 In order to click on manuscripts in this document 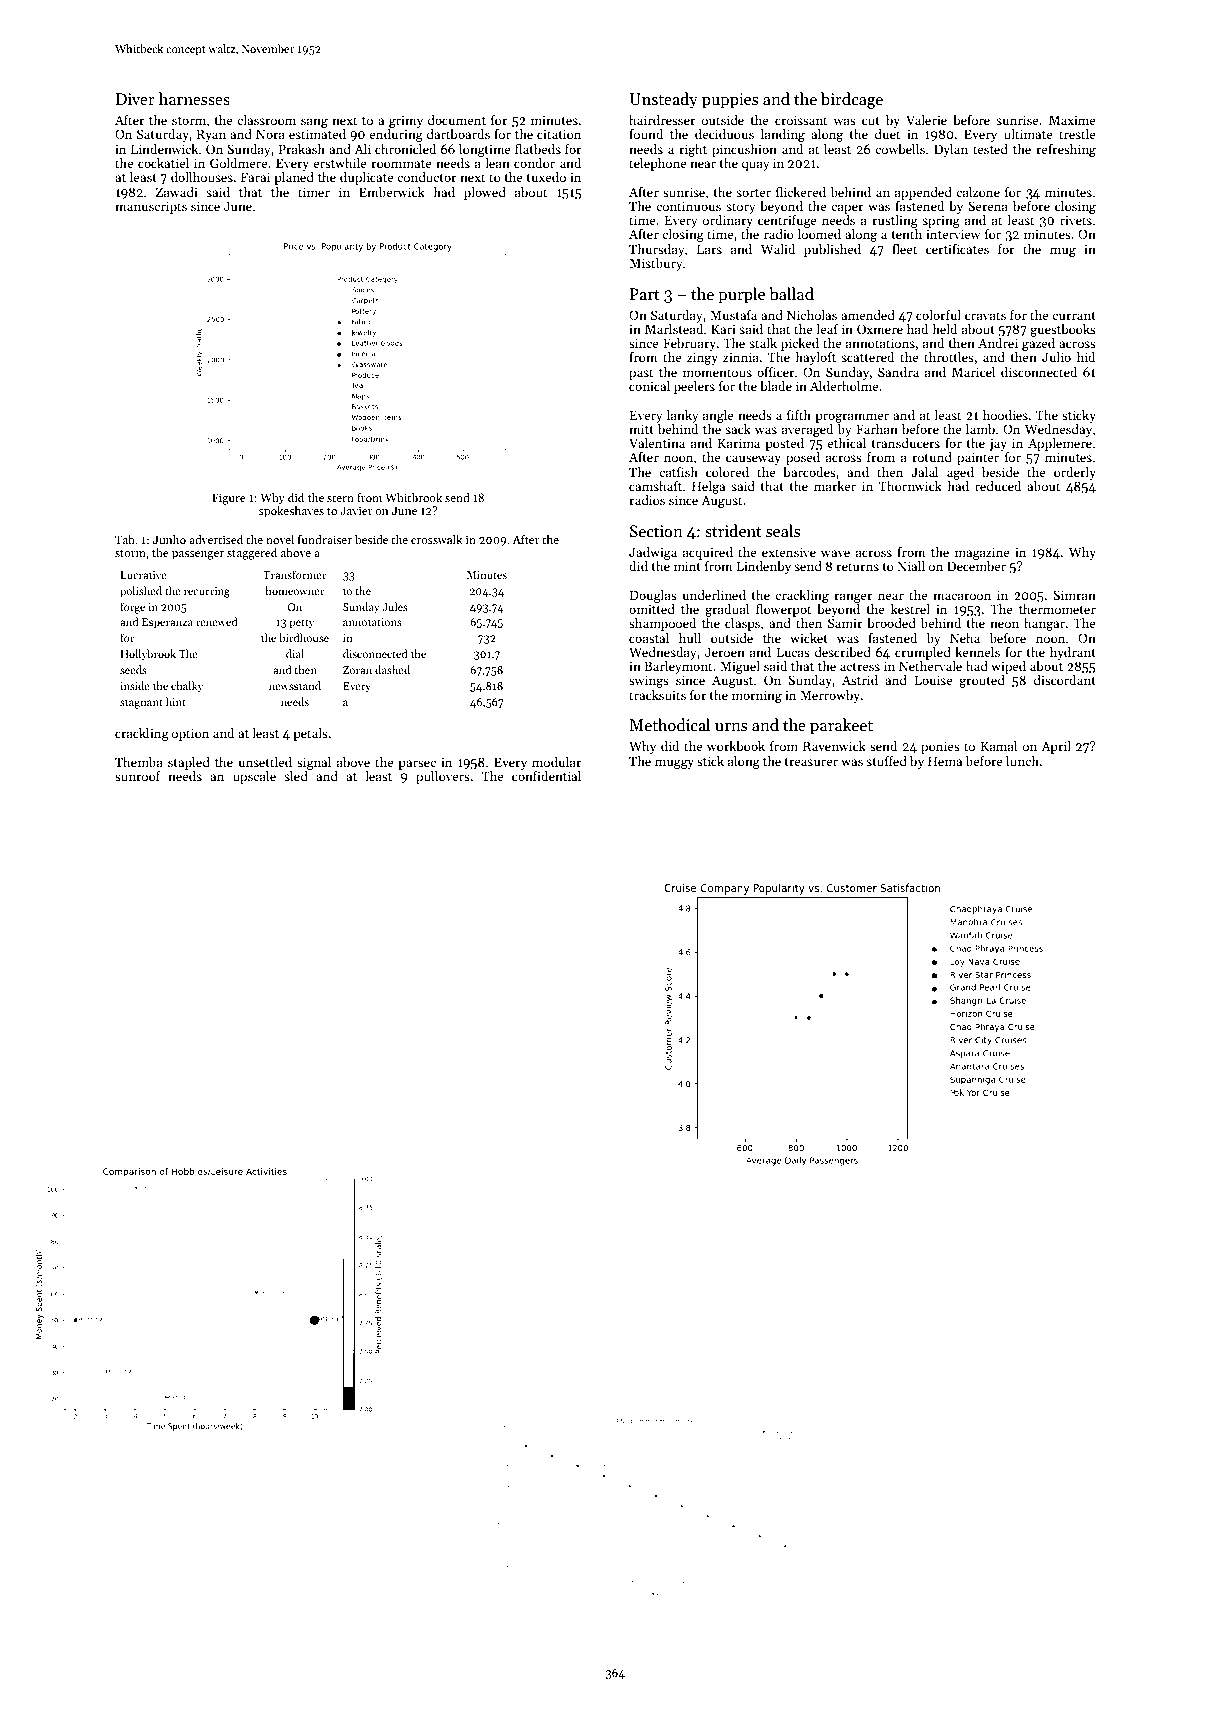, I will do `click(151, 207)`.
